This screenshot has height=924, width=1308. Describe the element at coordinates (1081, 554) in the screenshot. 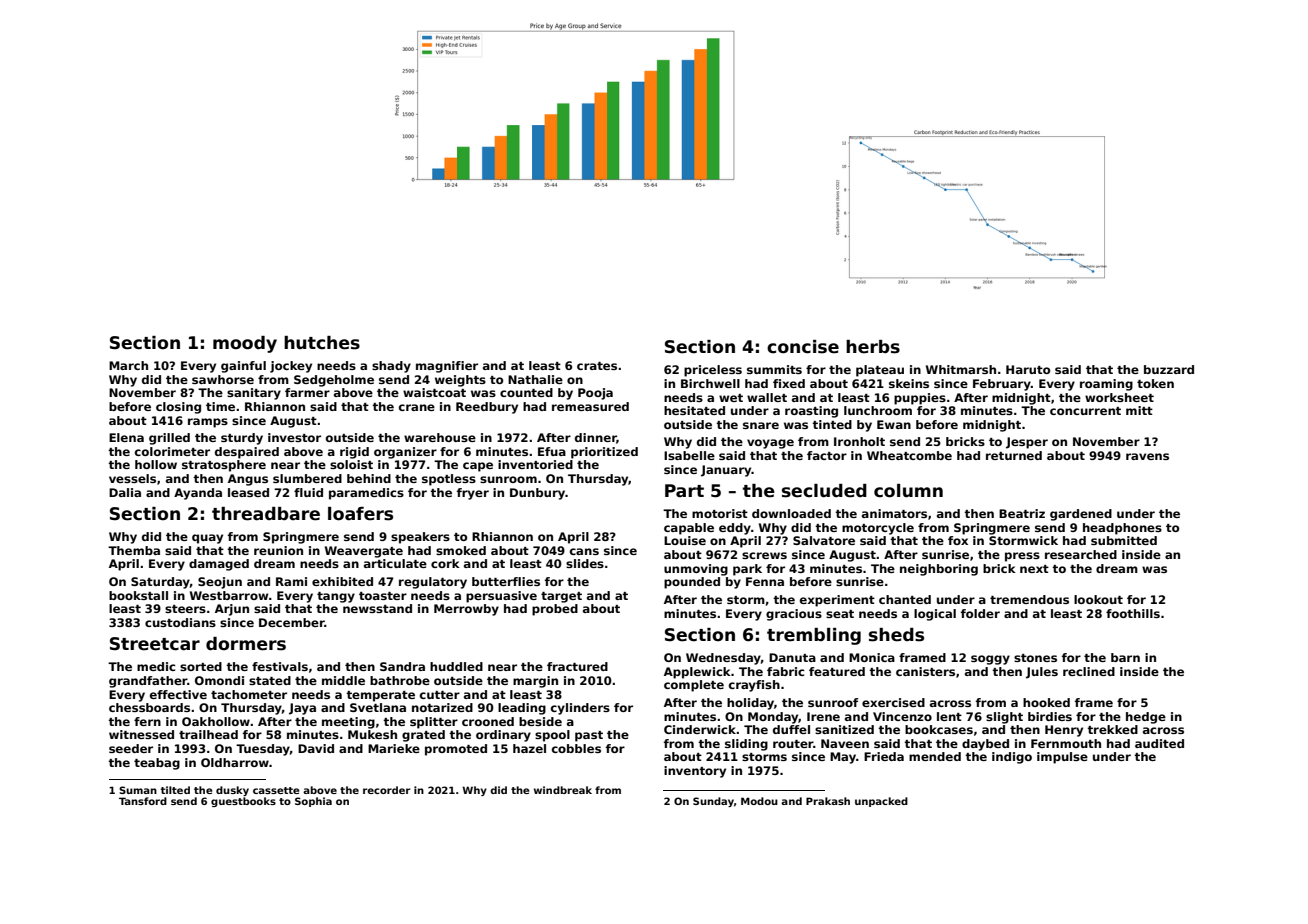

I see `researched` at that location.
